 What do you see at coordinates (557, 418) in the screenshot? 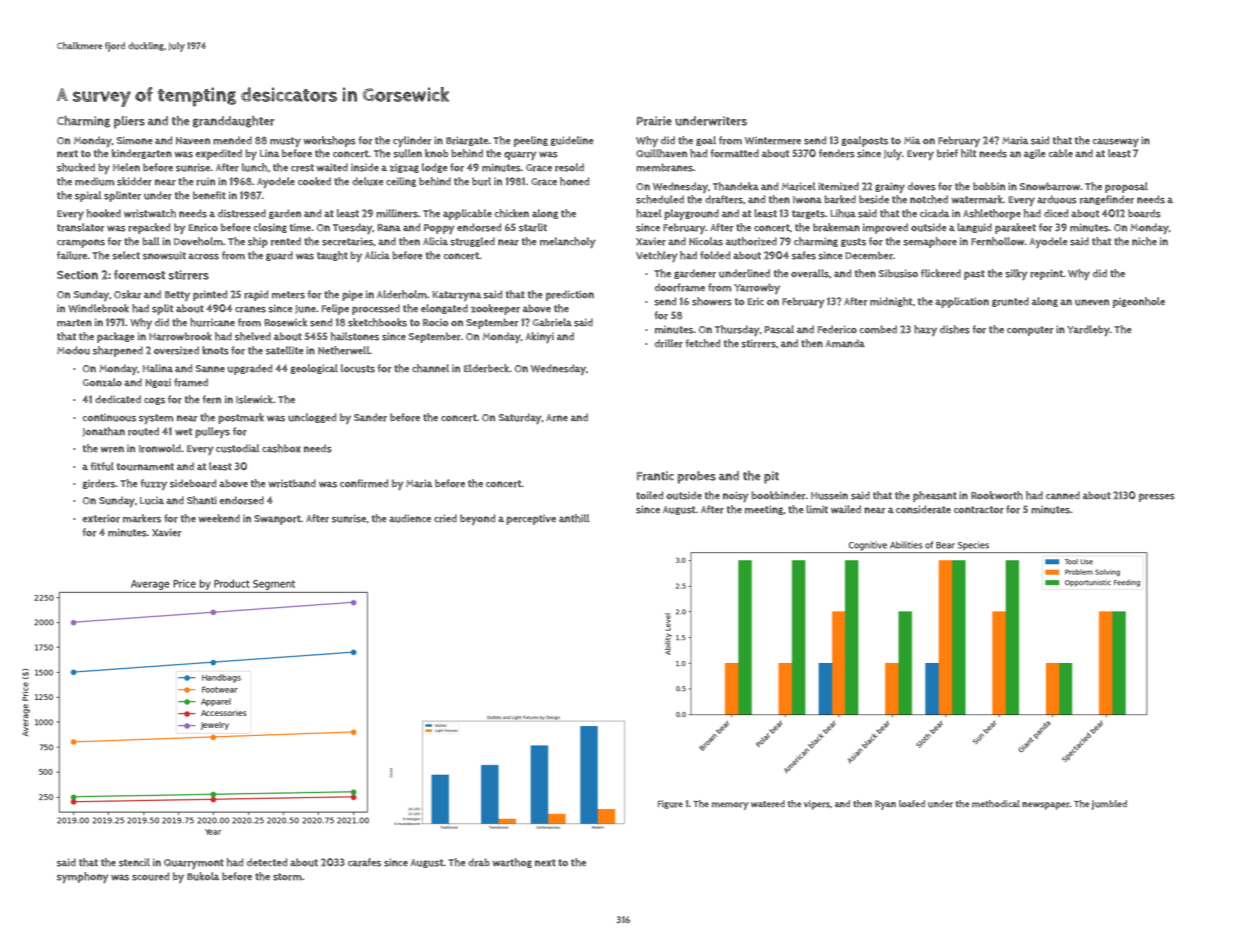
I see `Arne` at bounding box center [557, 418].
